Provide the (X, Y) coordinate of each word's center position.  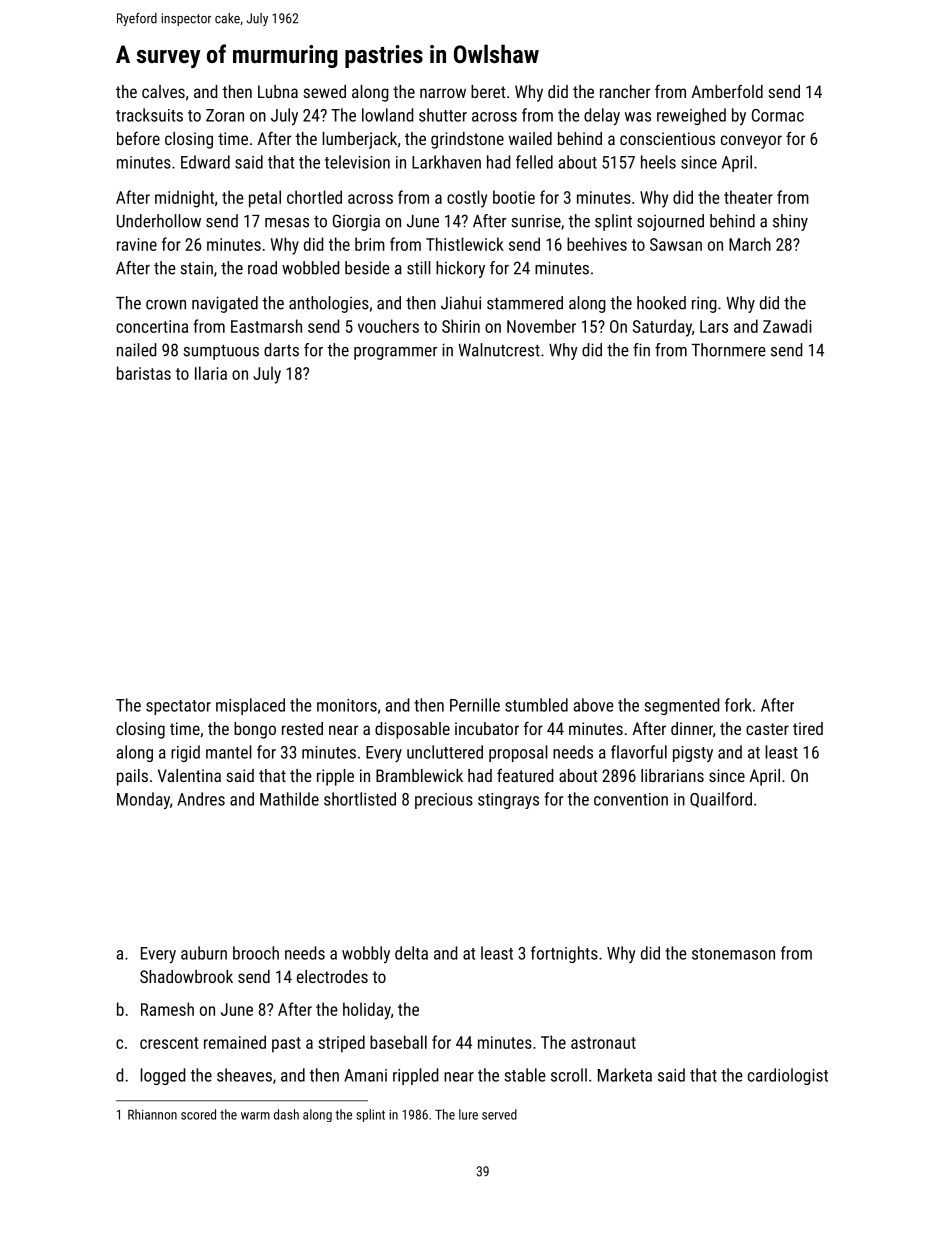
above (594, 705)
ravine (137, 244)
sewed (324, 91)
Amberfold (727, 91)
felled (534, 162)
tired (808, 728)
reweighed (691, 116)
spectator (178, 707)
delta (411, 953)
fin (641, 350)
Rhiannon (152, 1114)
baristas (144, 373)
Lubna (278, 91)
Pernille (475, 705)
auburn (204, 953)
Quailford (721, 799)
